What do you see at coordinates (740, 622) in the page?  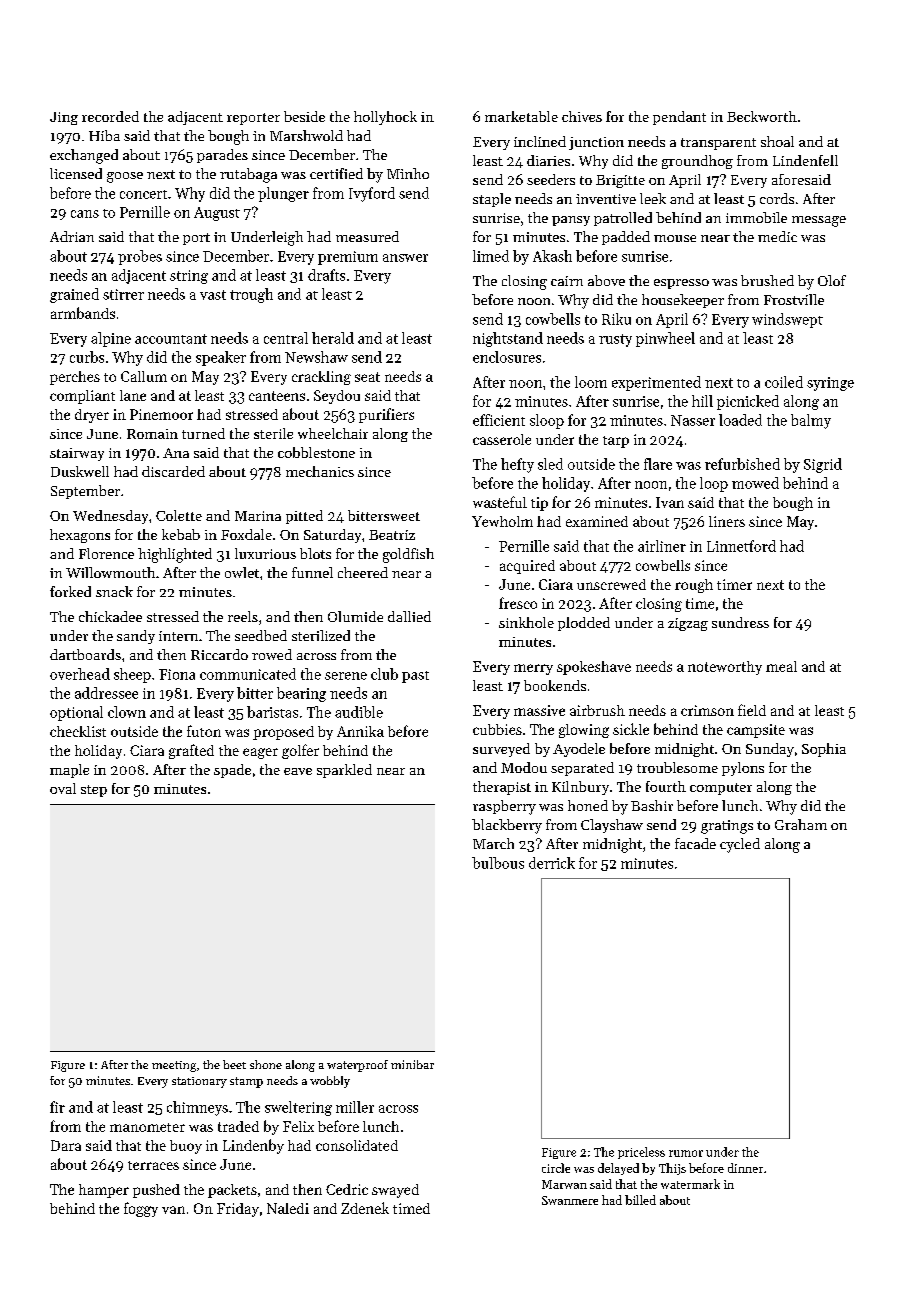 I see `sundress` at bounding box center [740, 622].
